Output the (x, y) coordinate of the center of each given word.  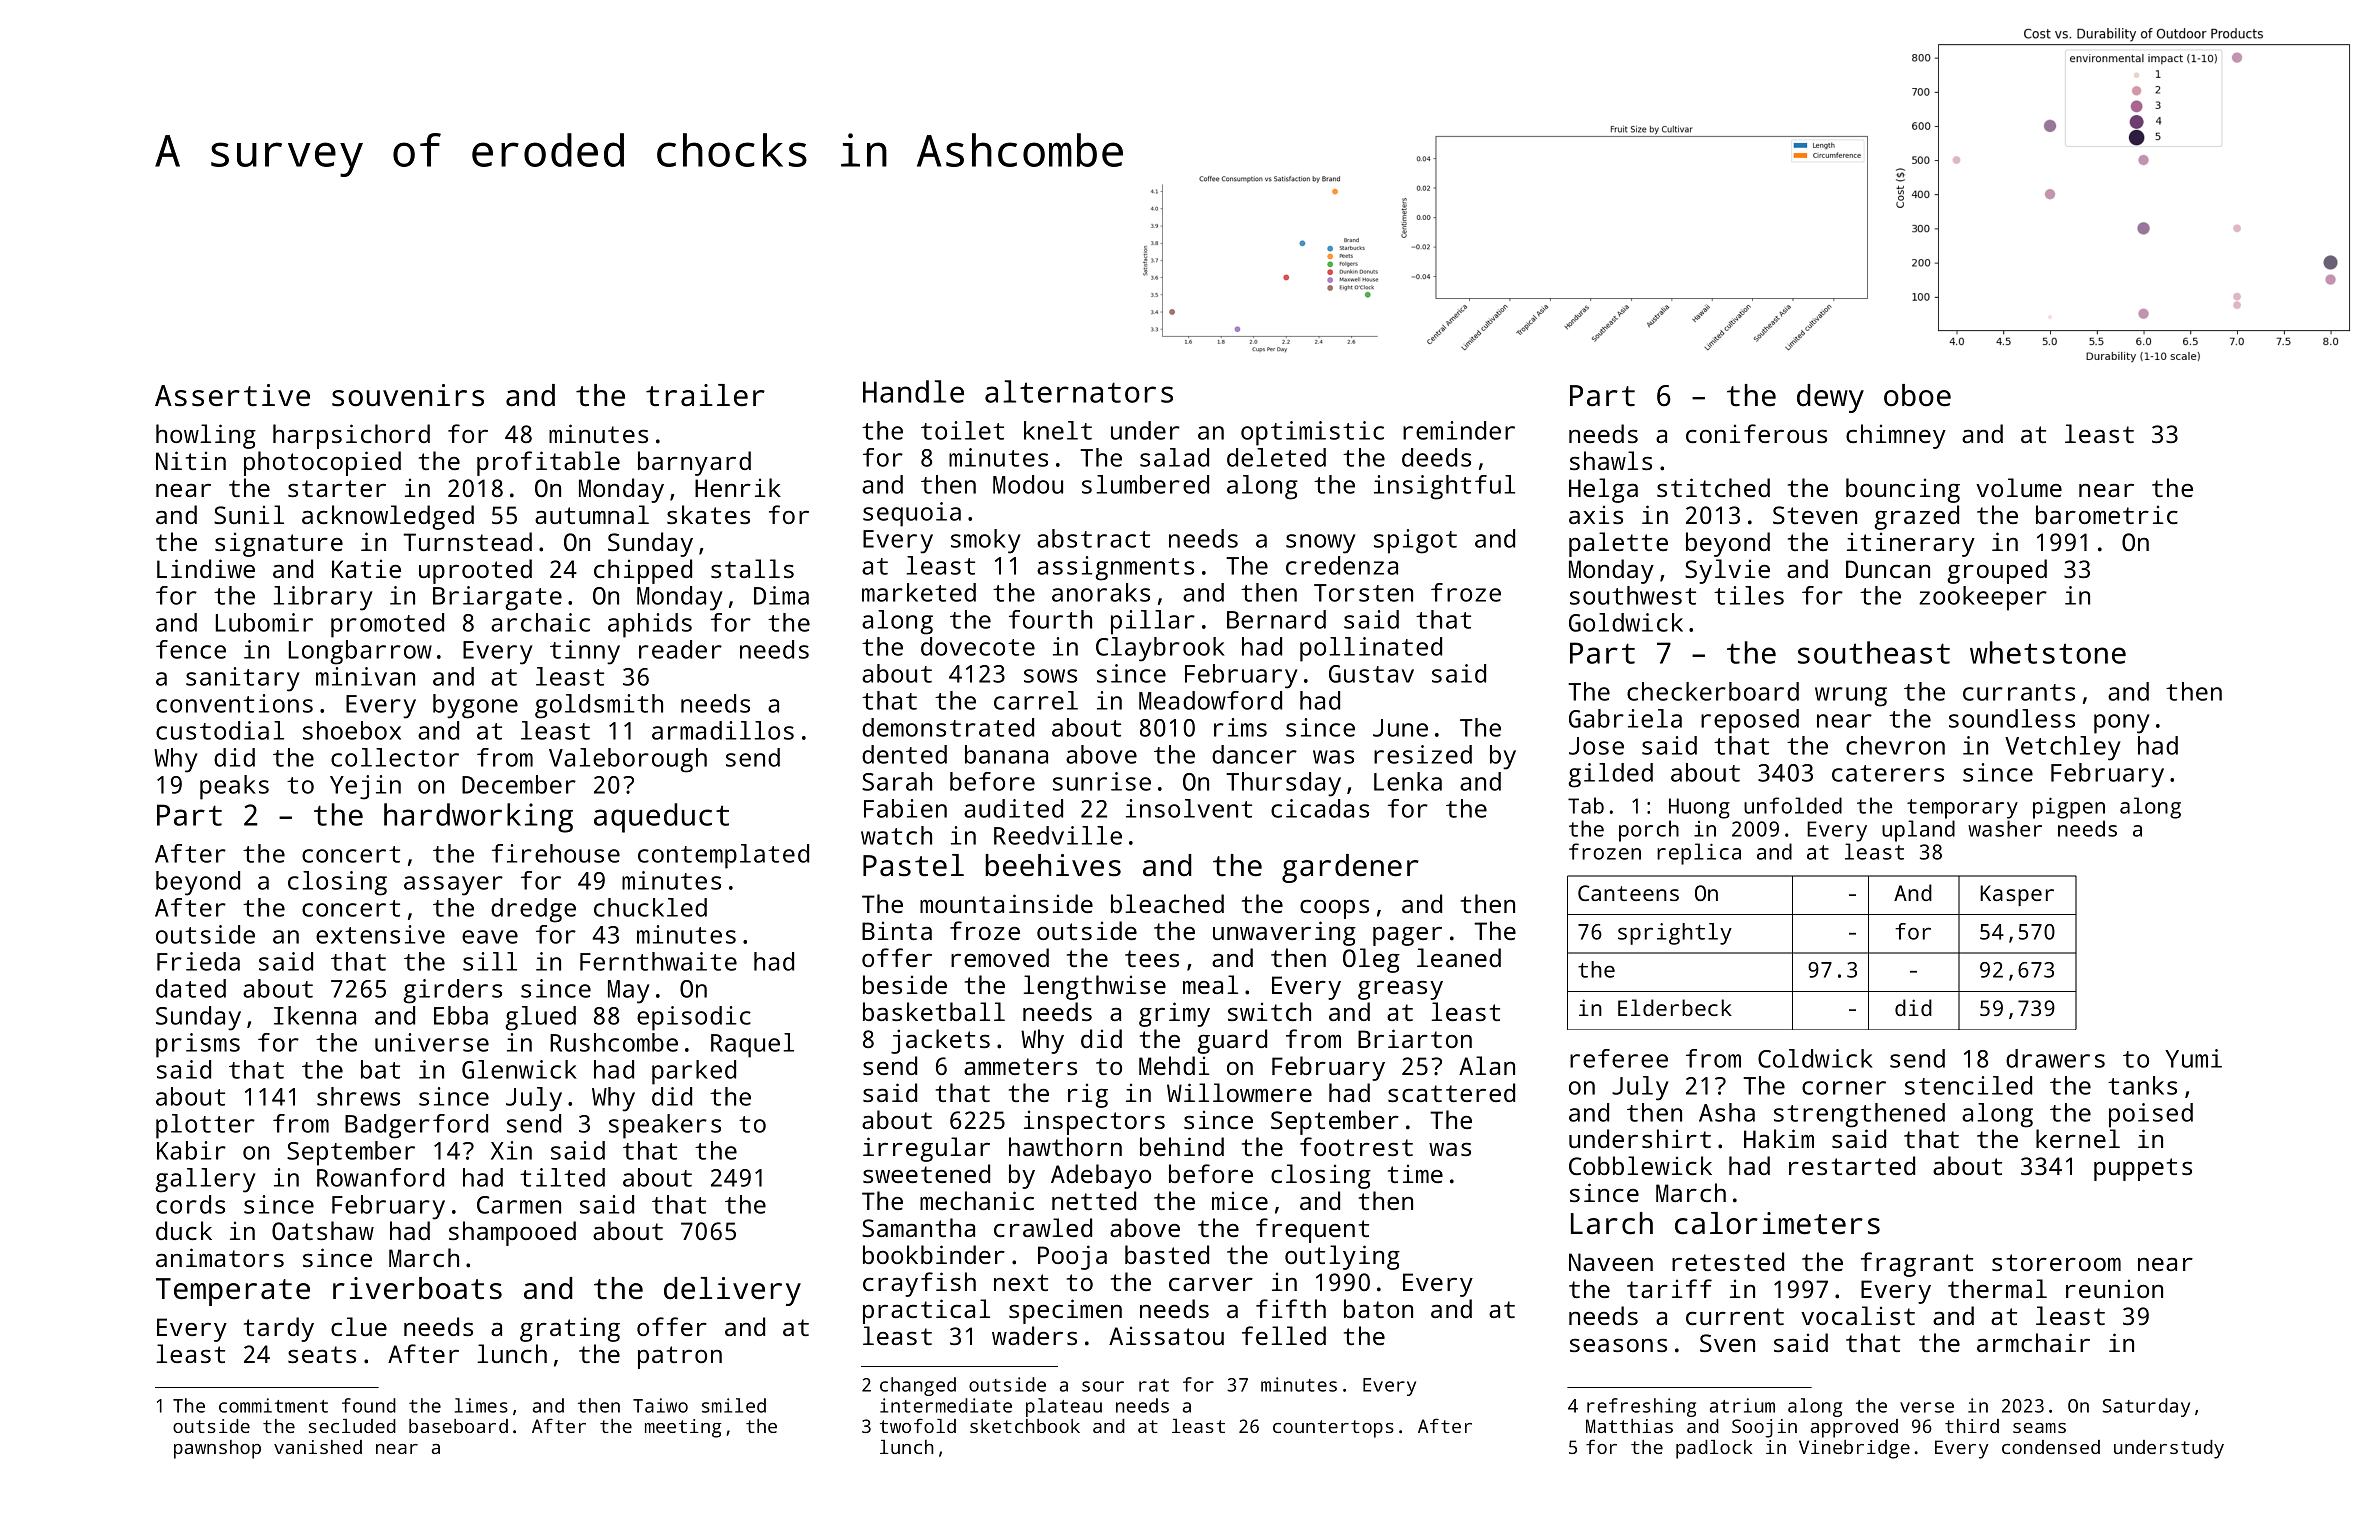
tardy (279, 1329)
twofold (918, 1425)
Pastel (913, 865)
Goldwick (1626, 622)
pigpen (2069, 808)
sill (490, 961)
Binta (897, 930)
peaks (234, 787)
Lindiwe (206, 568)
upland (1918, 831)
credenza (1342, 565)
